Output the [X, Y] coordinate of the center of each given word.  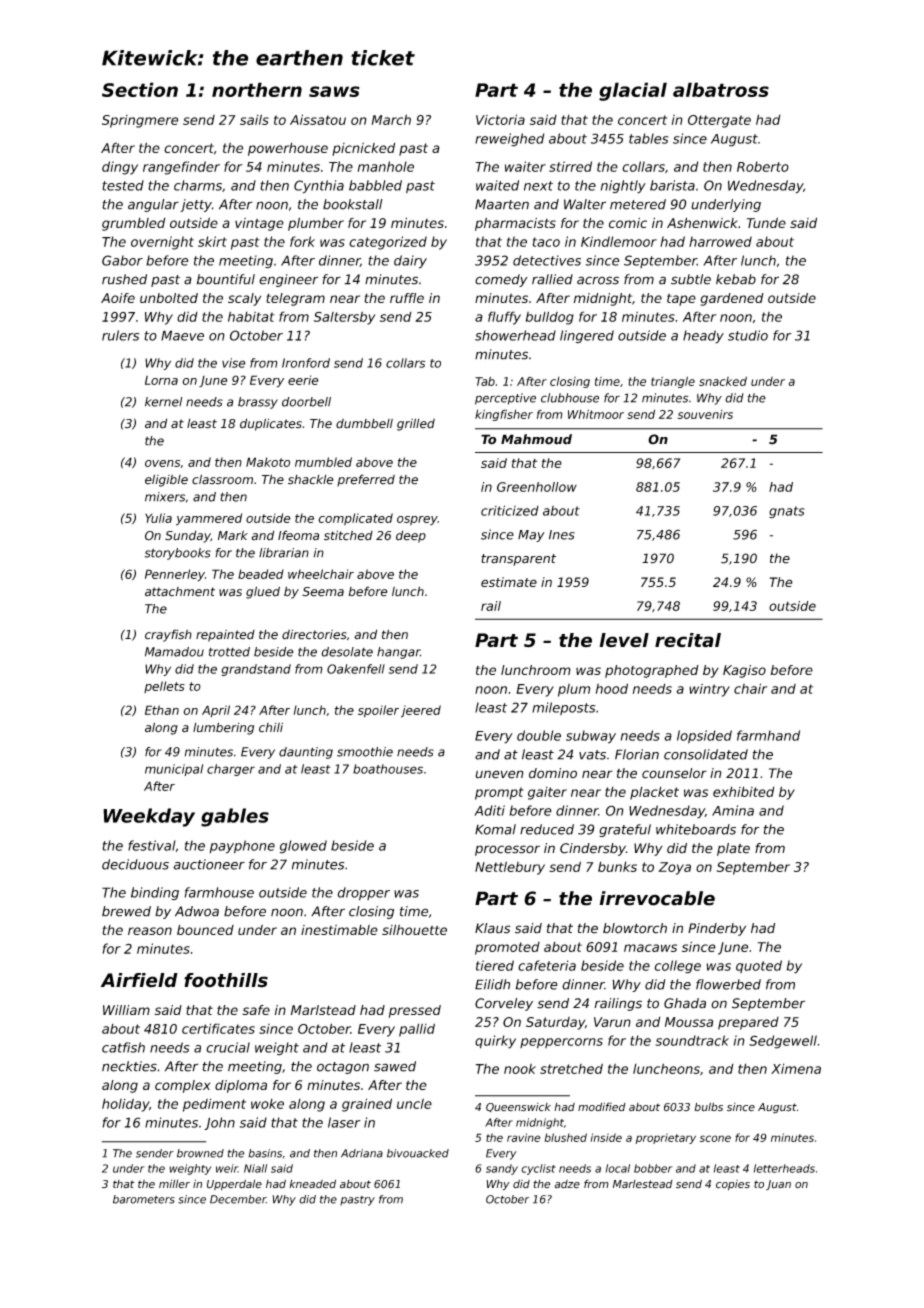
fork [302, 241]
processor [507, 850]
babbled [375, 185]
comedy [501, 280]
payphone [242, 847]
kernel [164, 402]
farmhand [768, 735]
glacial [633, 91]
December [238, 1199]
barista [672, 185]
